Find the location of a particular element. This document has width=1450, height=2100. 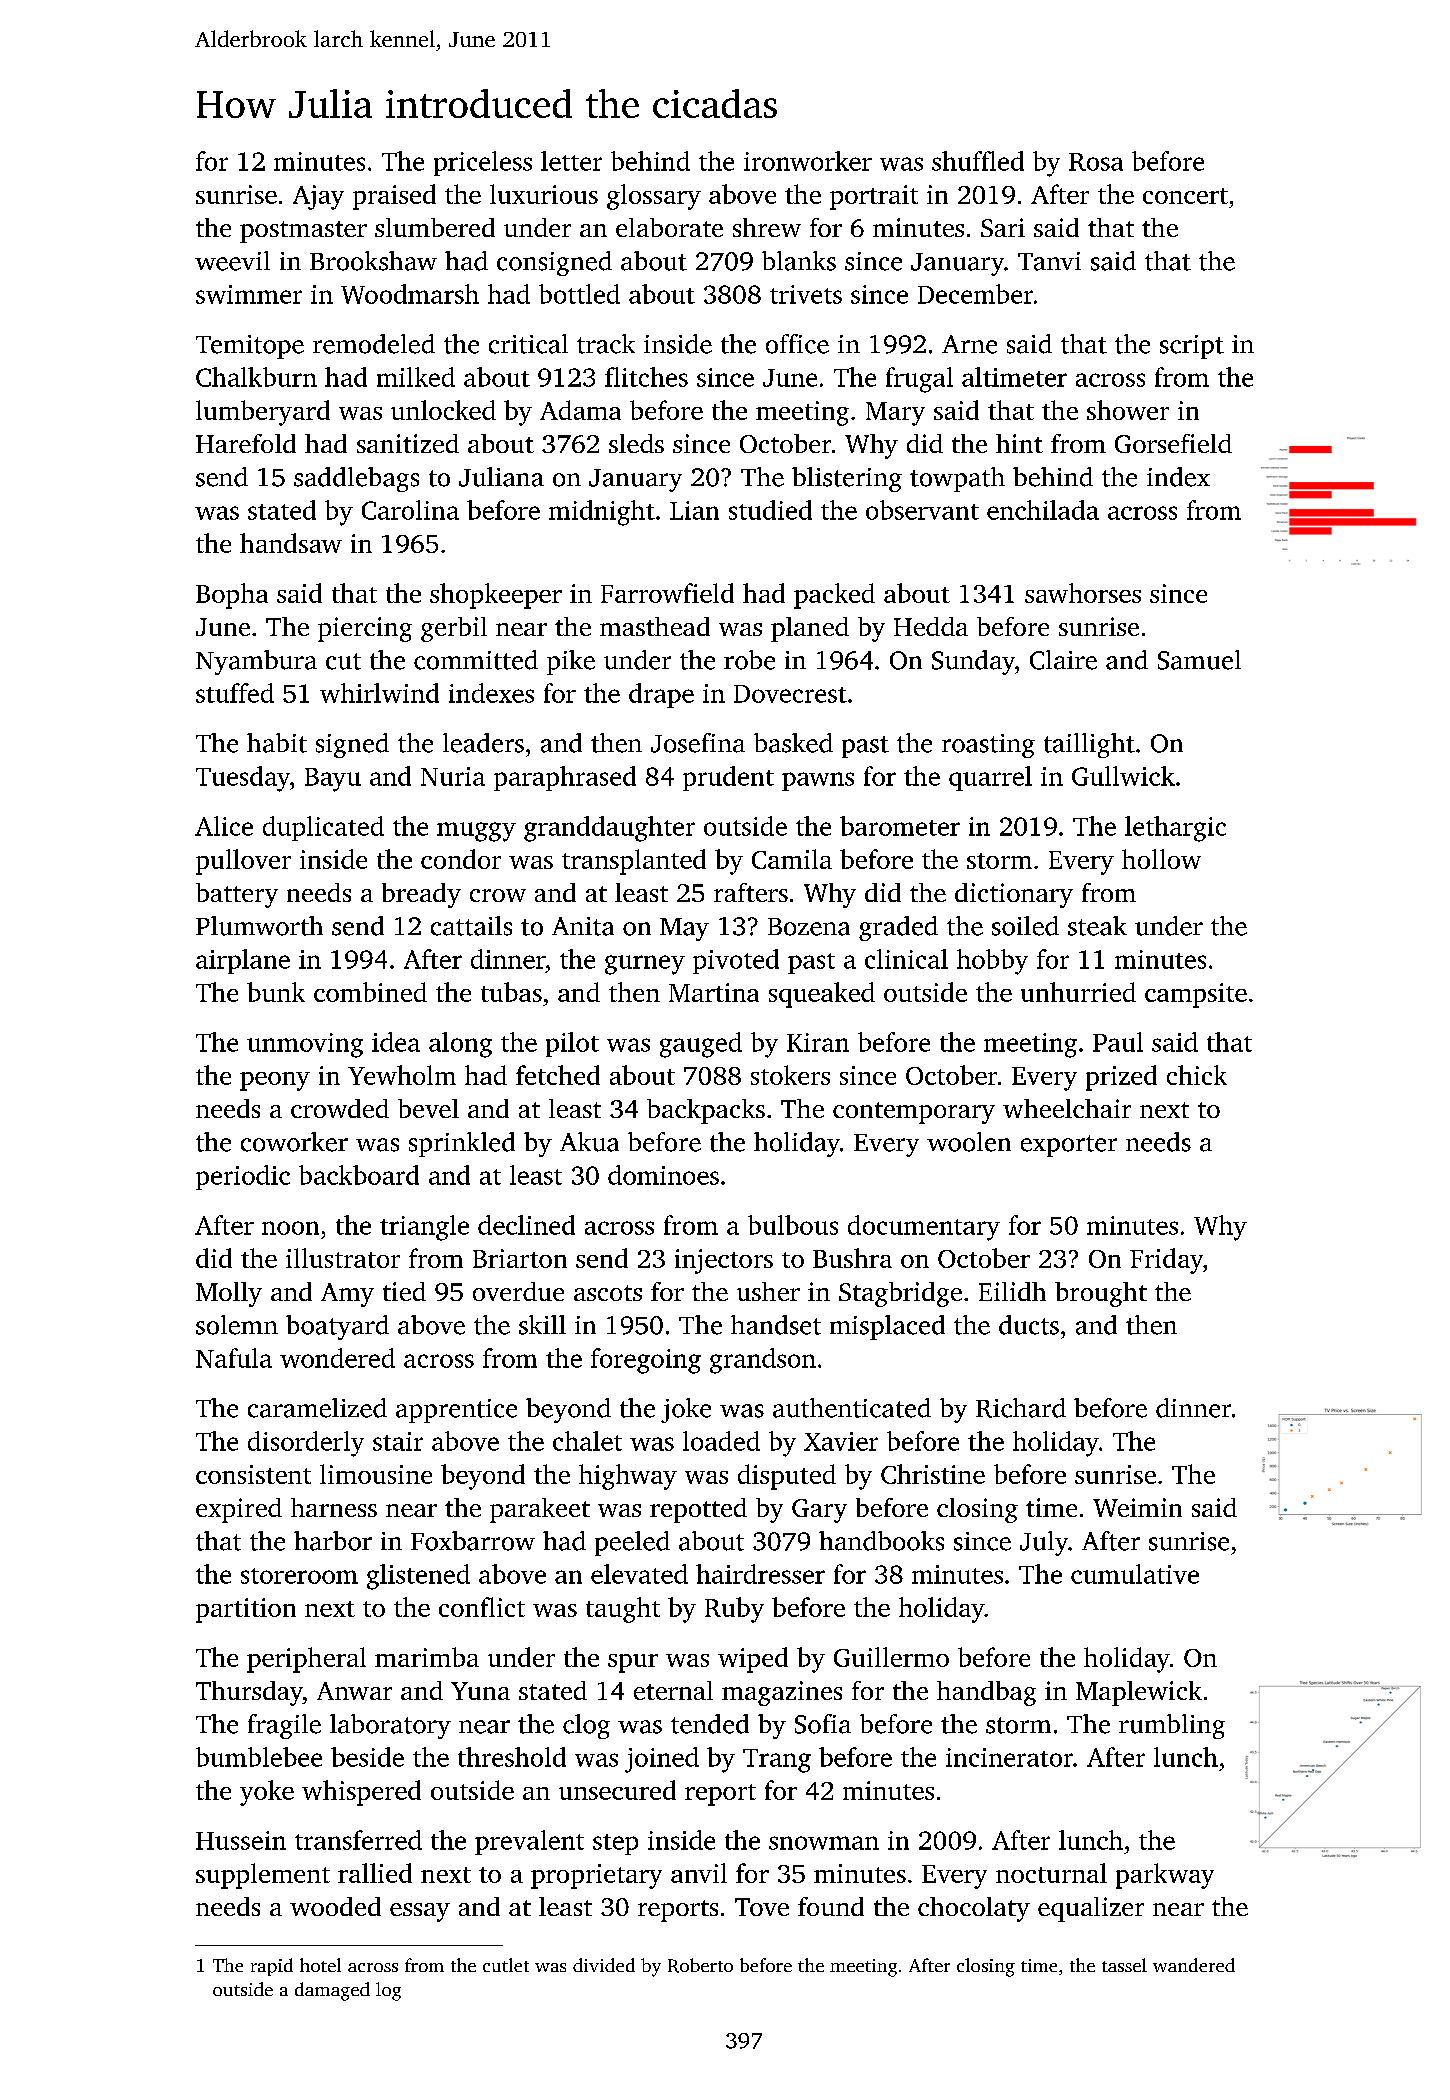

divided is located at coordinates (604, 1965).
